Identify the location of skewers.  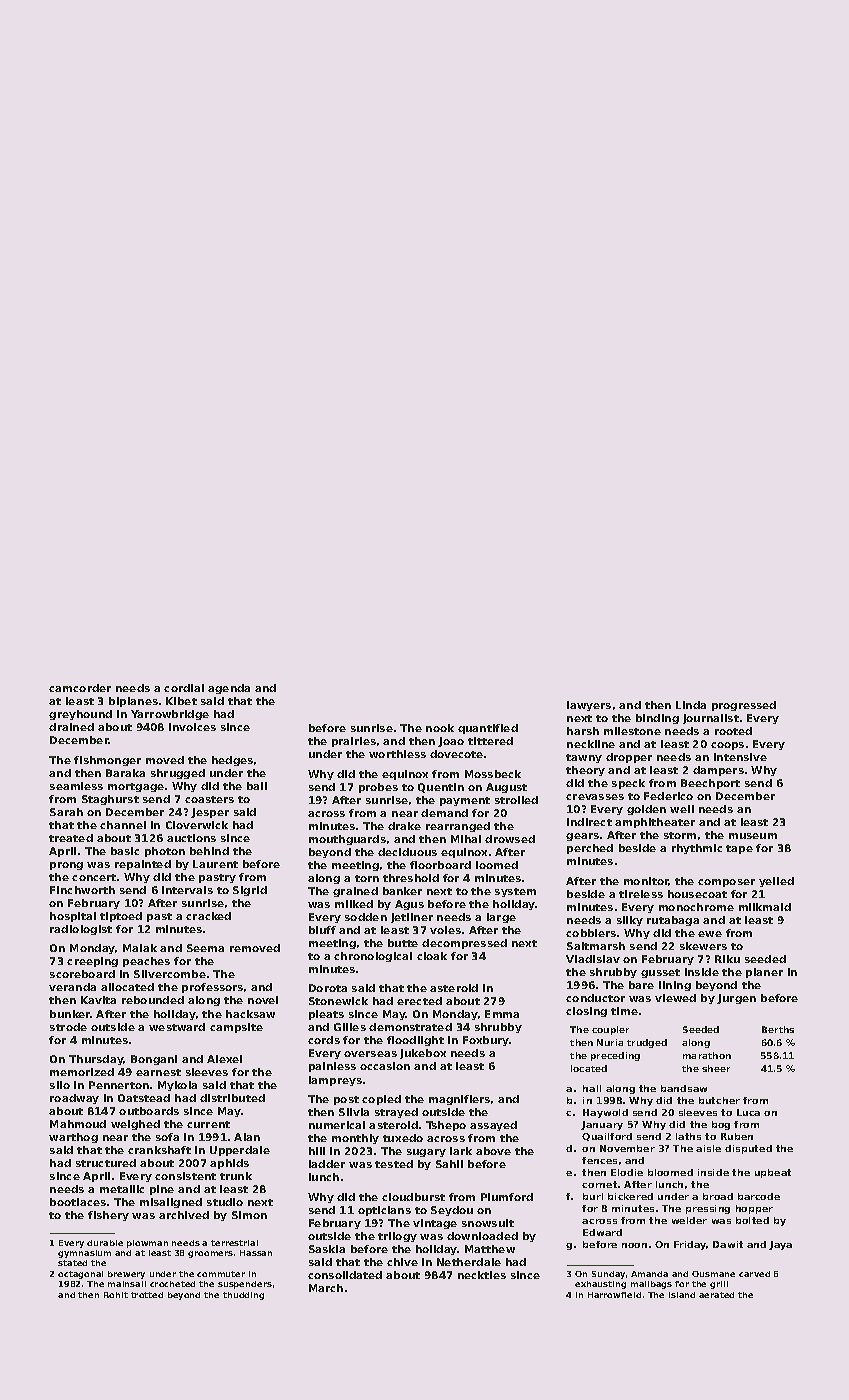
(703, 946).
